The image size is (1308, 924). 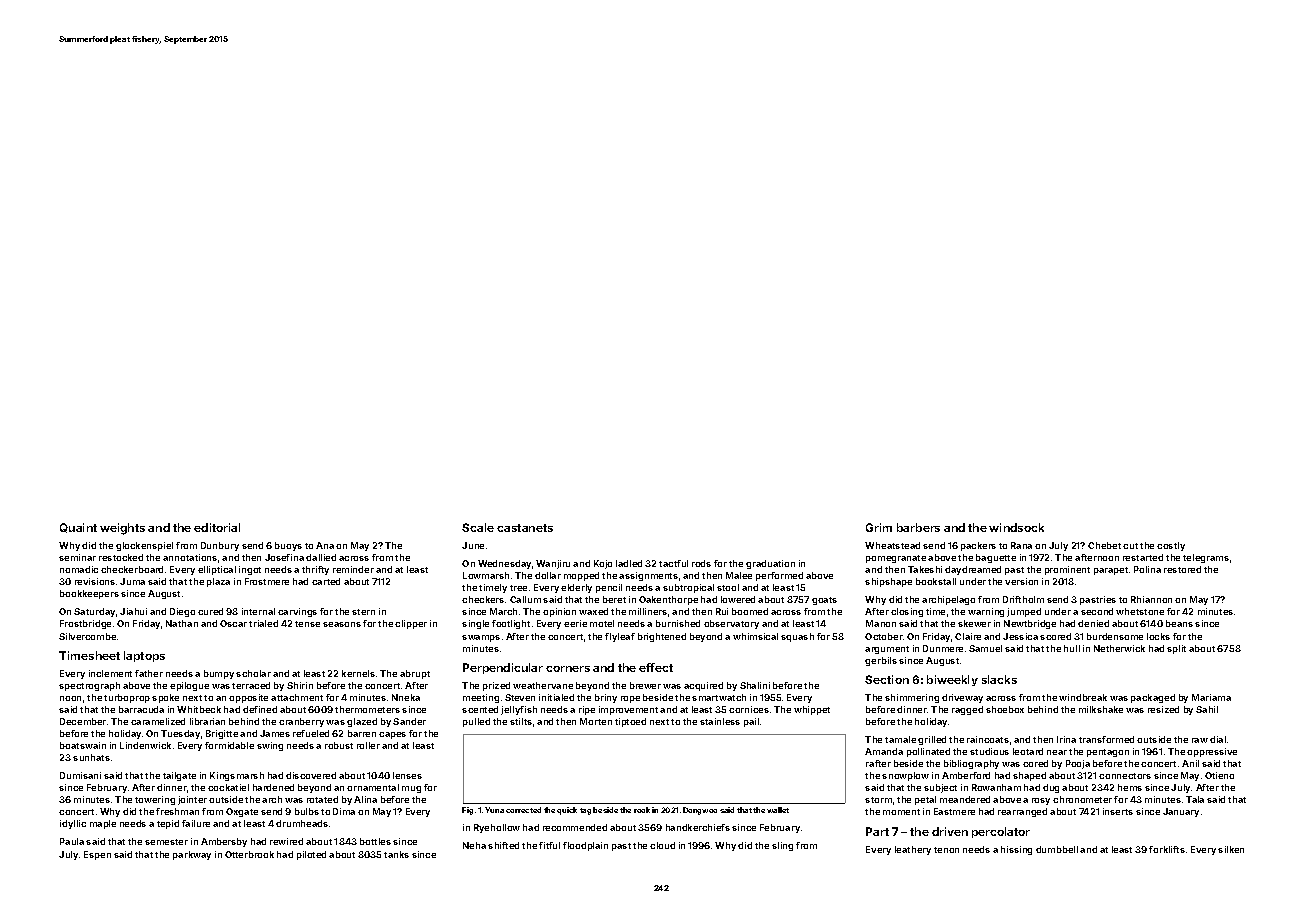 What do you see at coordinates (103, 824) in the document?
I see `maple` at bounding box center [103, 824].
